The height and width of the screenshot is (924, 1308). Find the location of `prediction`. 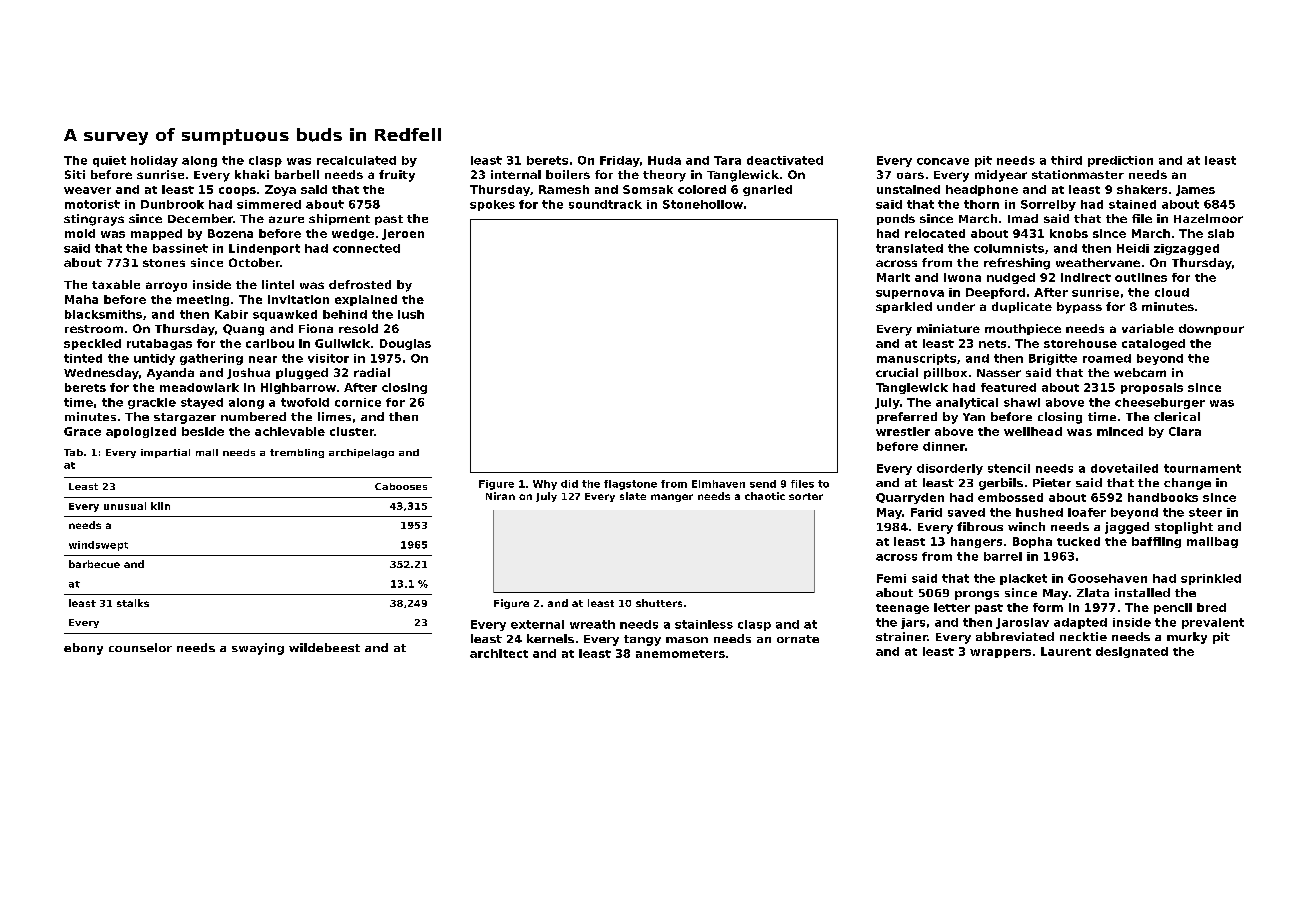

prediction is located at coordinates (1120, 161).
